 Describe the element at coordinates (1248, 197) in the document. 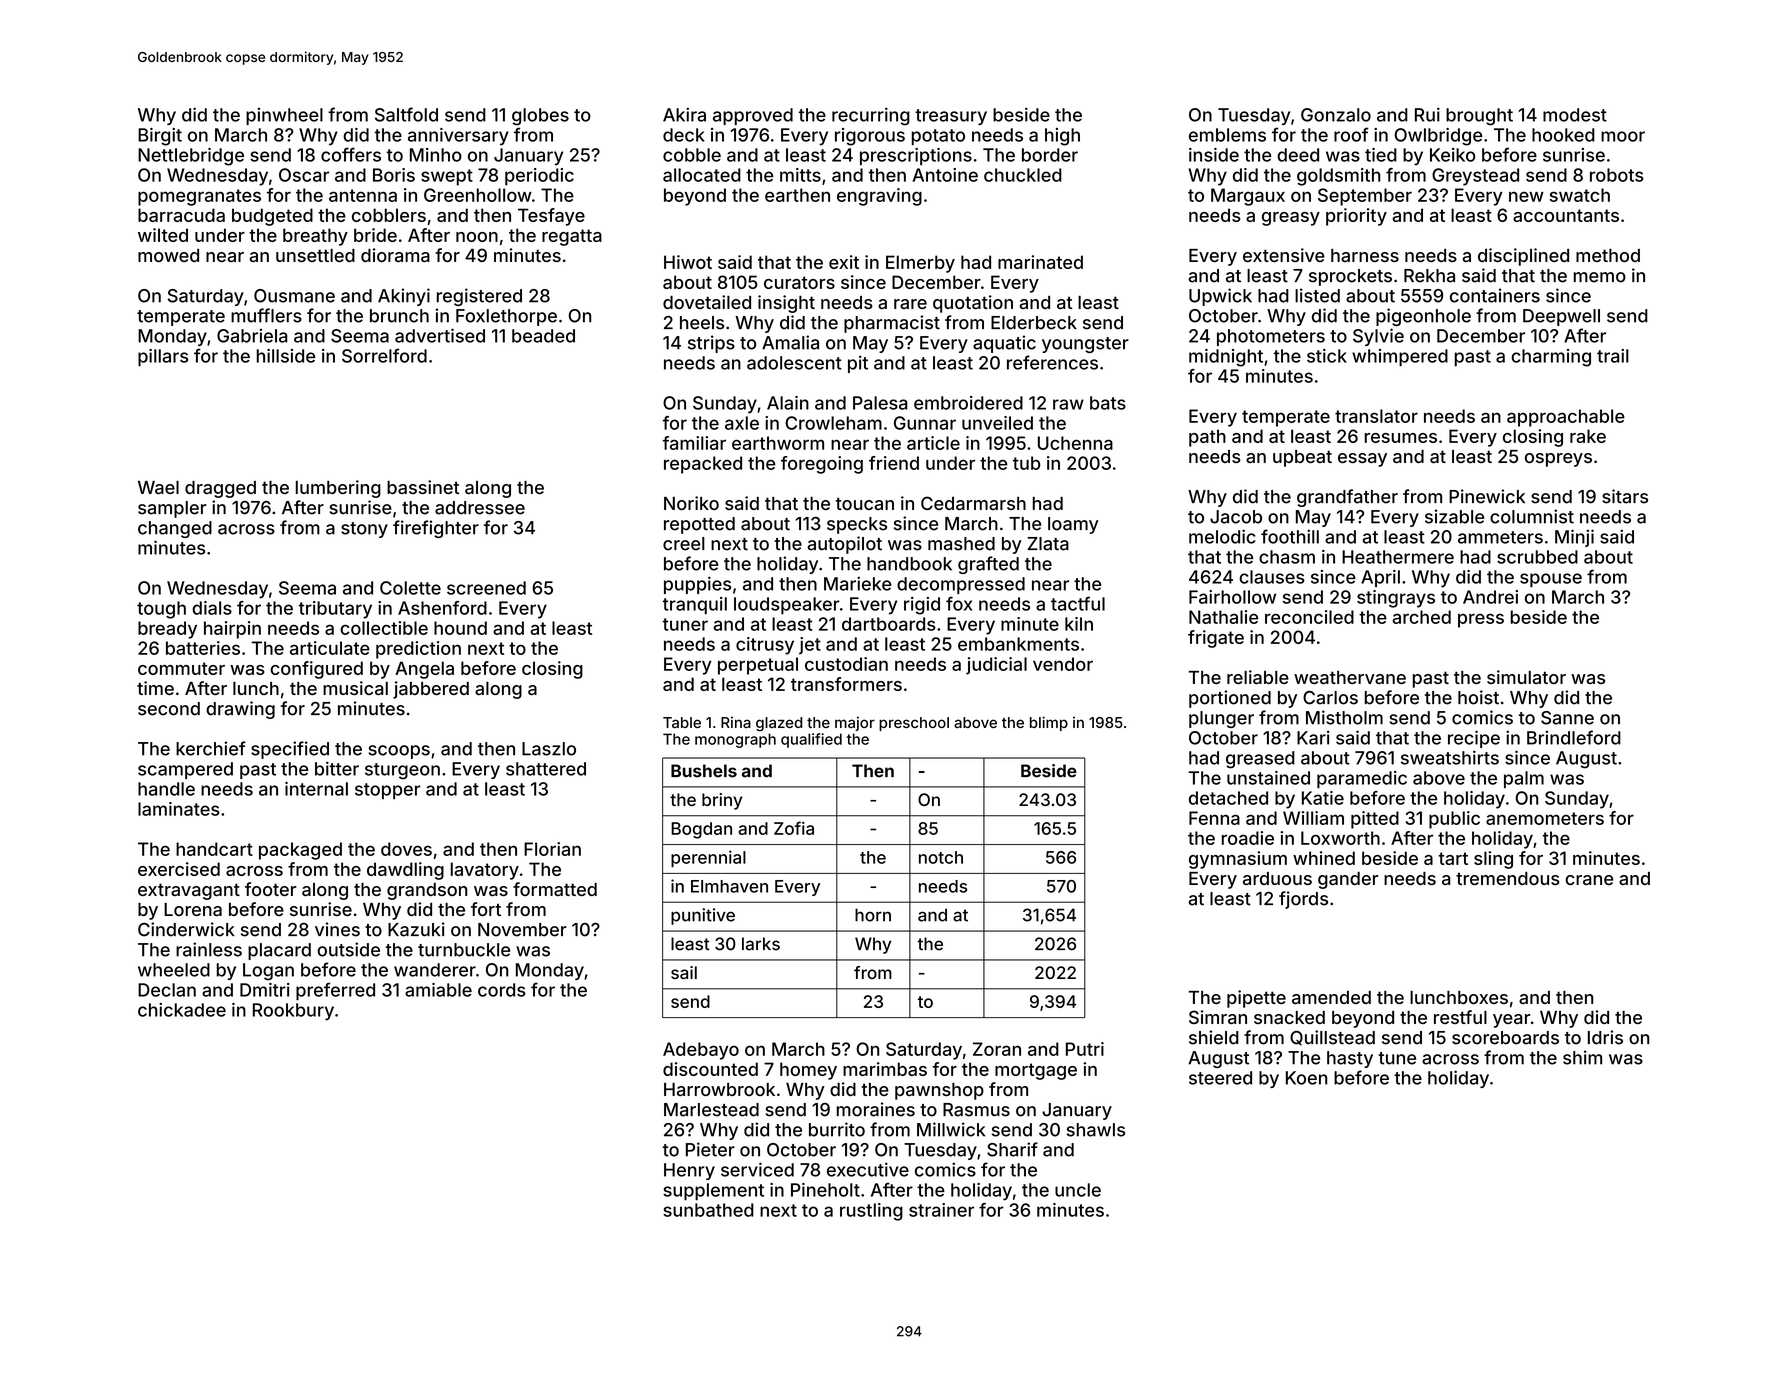

I see `Margaux` at that location.
